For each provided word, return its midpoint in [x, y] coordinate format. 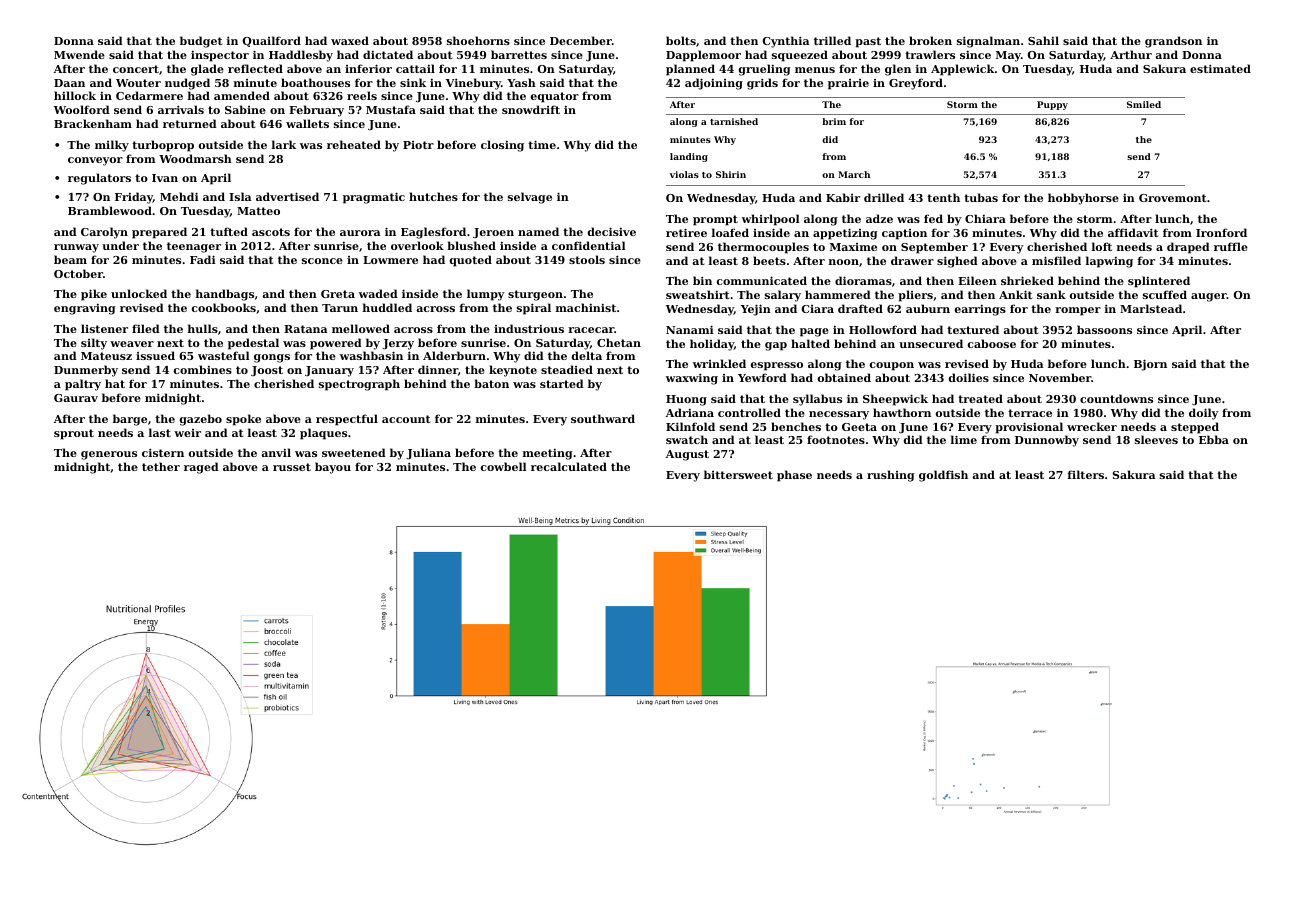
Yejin [756, 310]
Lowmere [390, 260]
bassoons [1104, 329]
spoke [243, 420]
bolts [681, 40]
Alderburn [454, 355]
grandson [1173, 42]
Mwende [79, 54]
